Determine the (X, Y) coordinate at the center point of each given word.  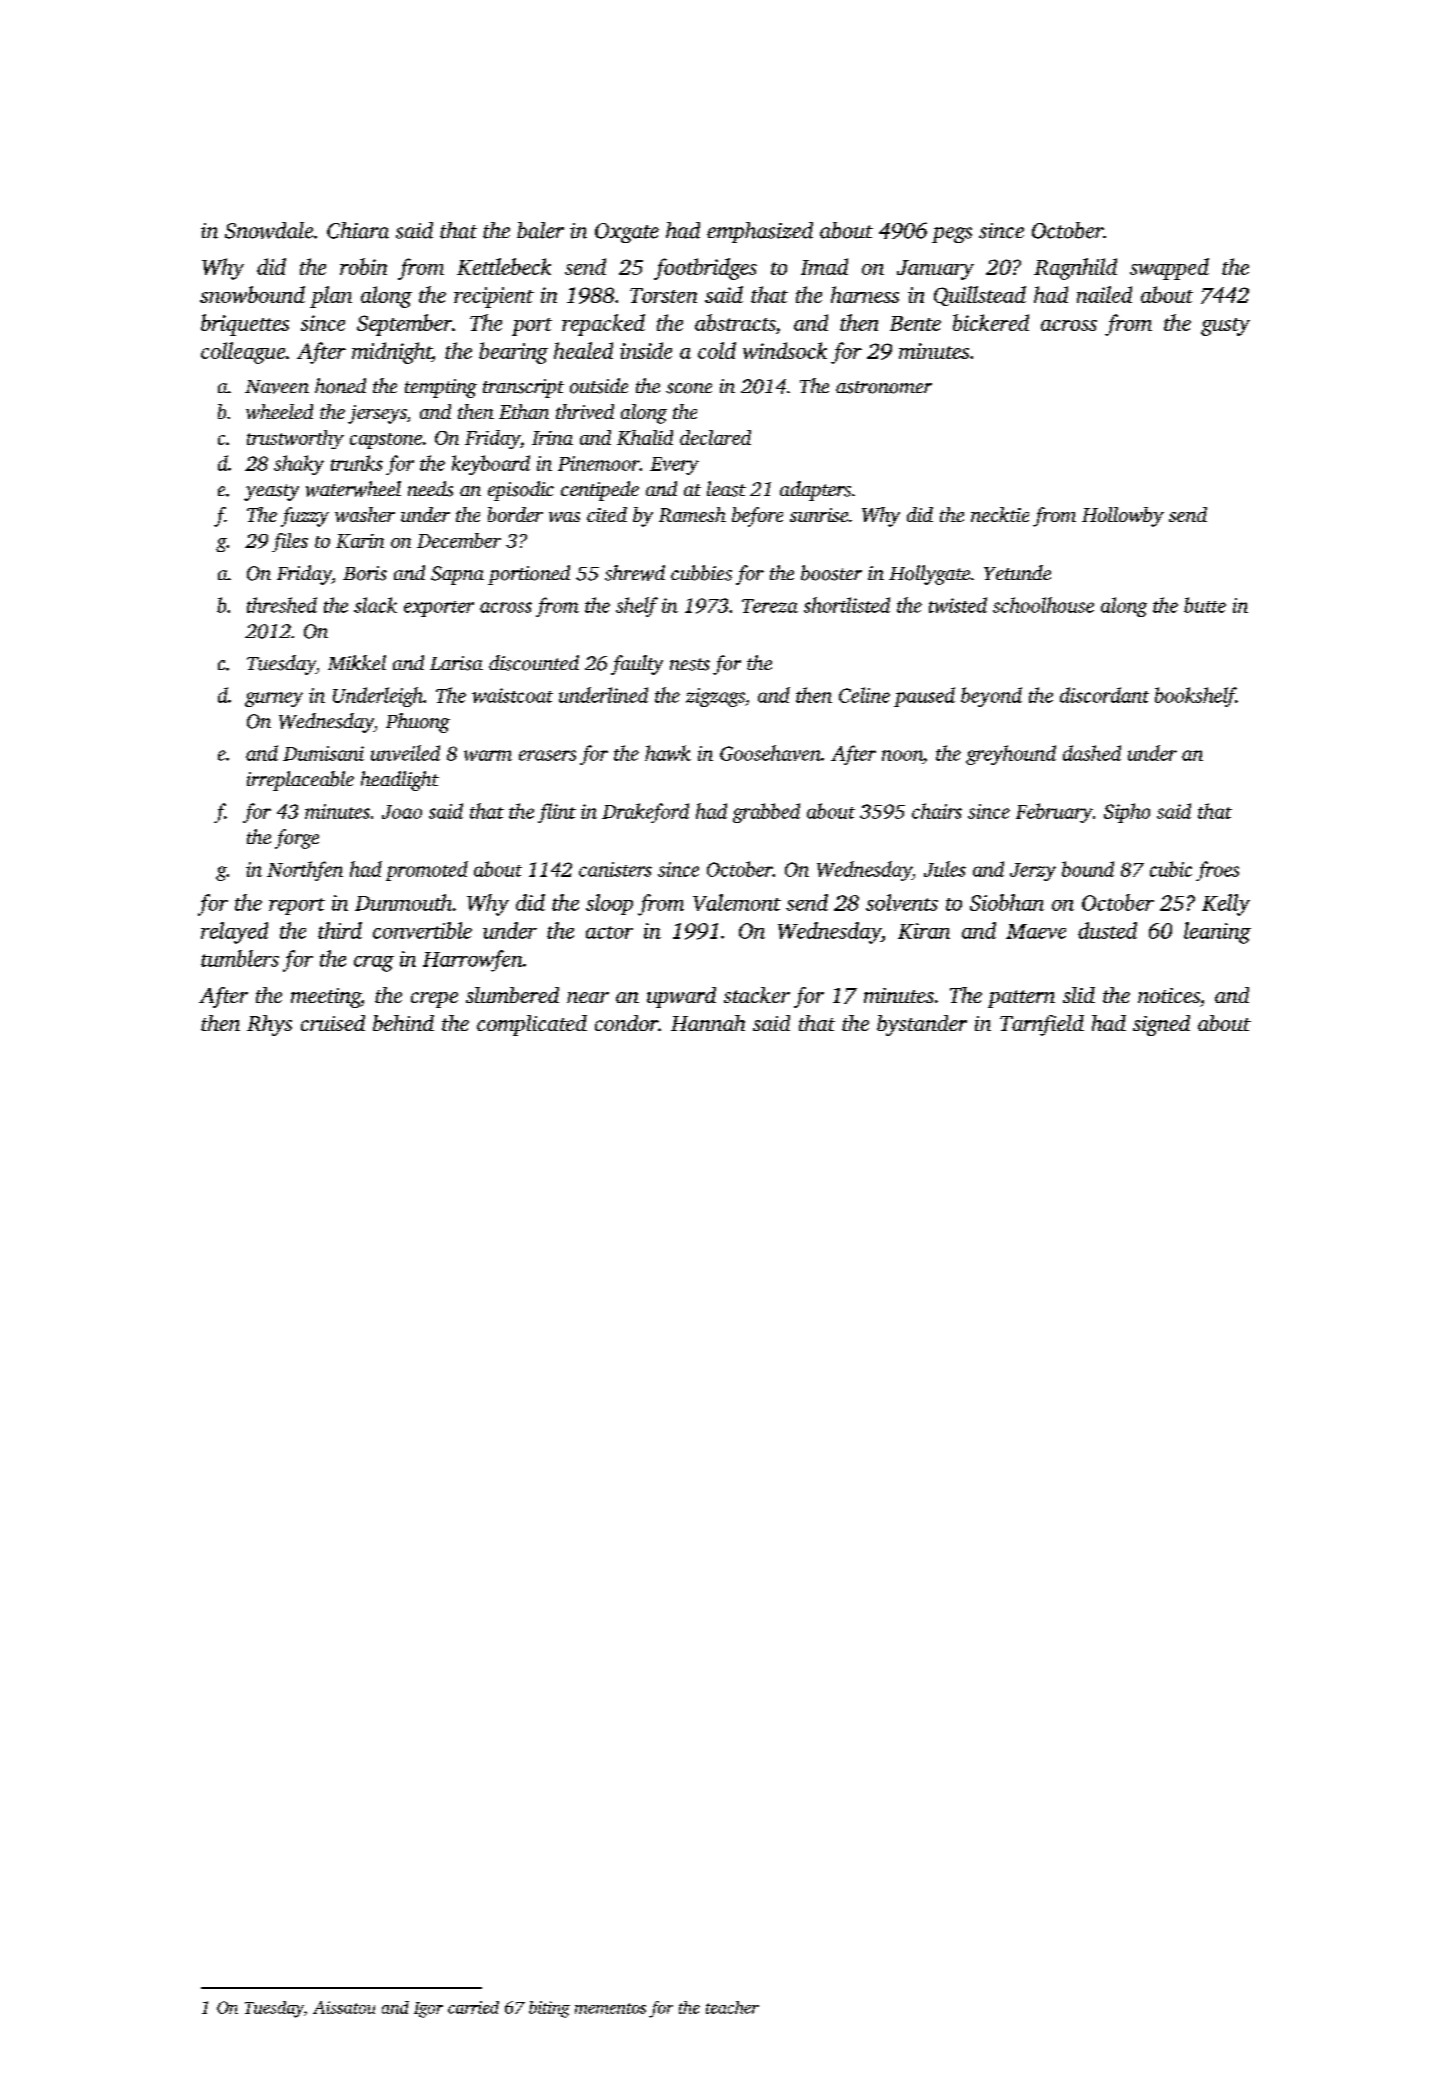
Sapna (457, 575)
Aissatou (344, 2007)
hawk (668, 753)
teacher (732, 2007)
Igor (428, 2010)
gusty (1225, 327)
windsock (785, 350)
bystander (922, 1025)
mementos (610, 2008)
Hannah (708, 1023)
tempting (441, 388)
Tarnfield (1042, 1025)
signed (1161, 1025)
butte (1205, 605)
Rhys (269, 1025)
